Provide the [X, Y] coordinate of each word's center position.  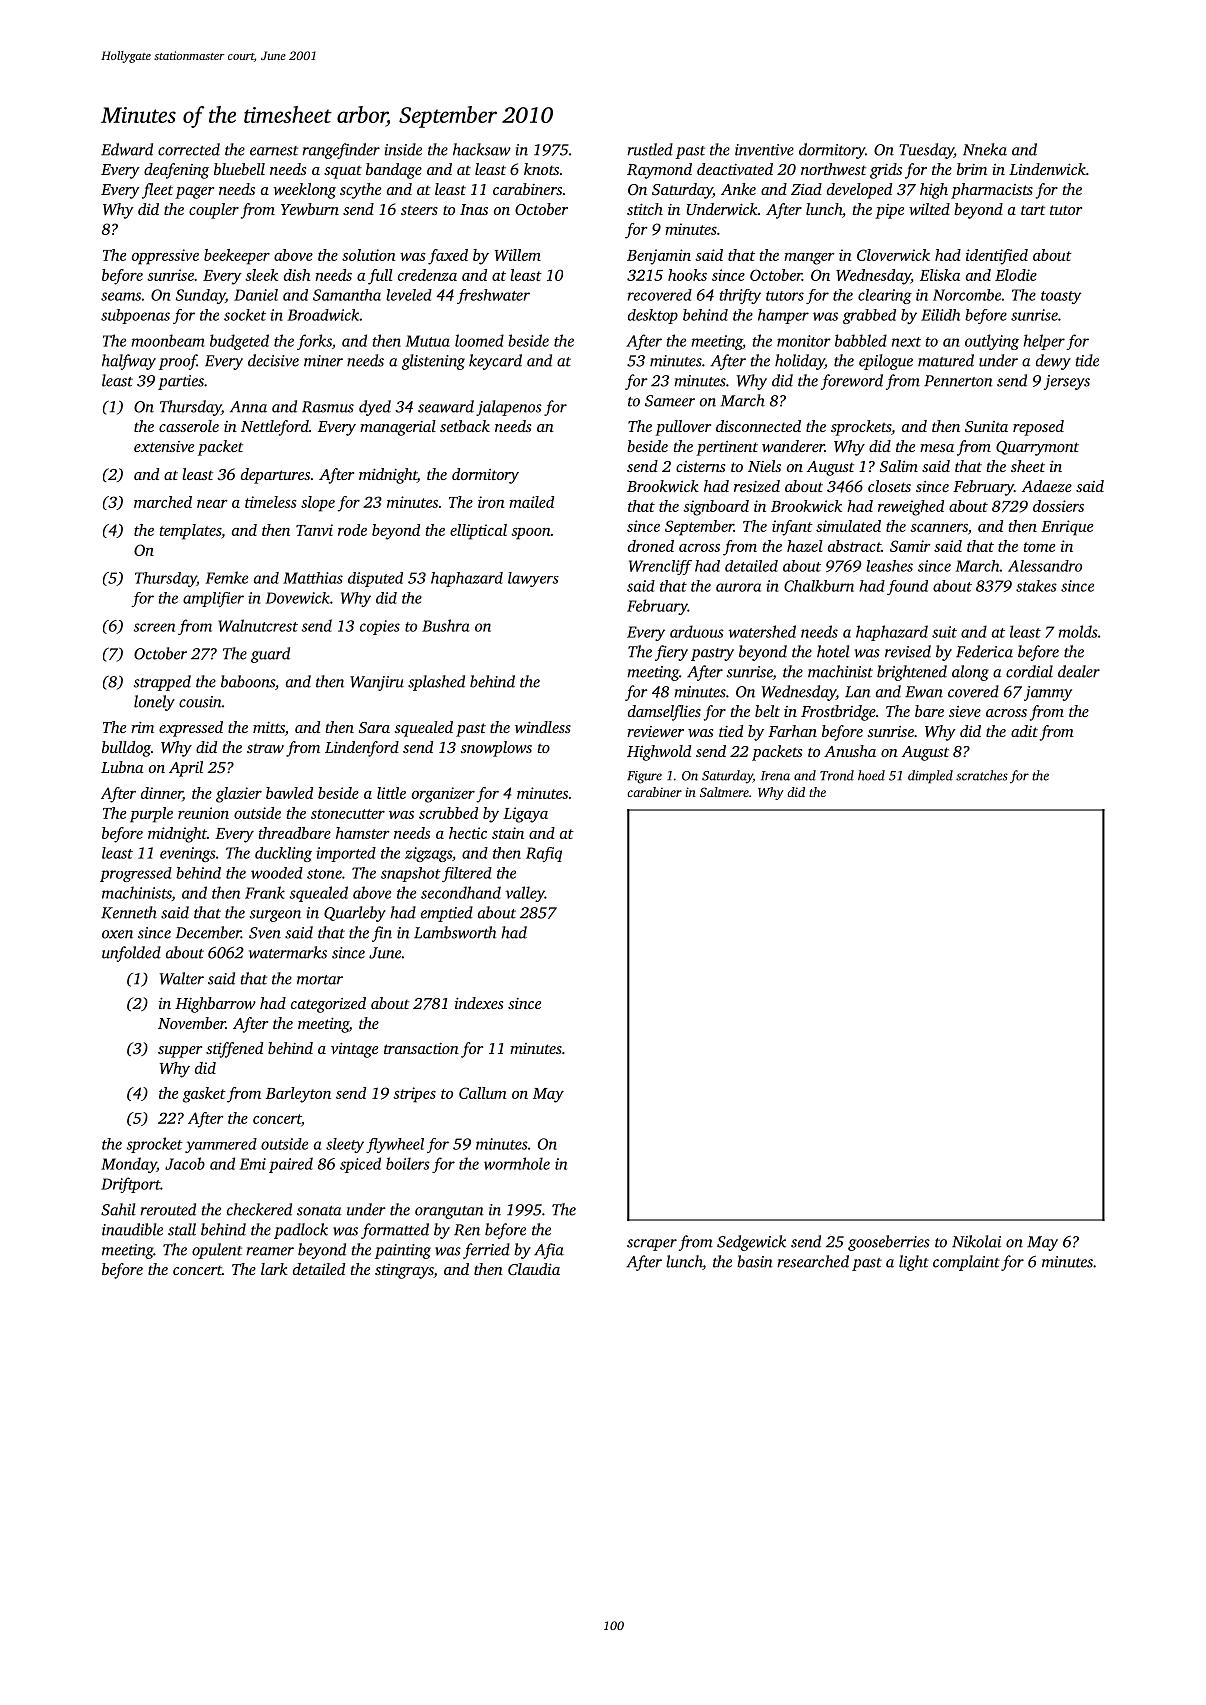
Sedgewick [751, 1243]
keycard [495, 362]
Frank [265, 892]
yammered [221, 1145]
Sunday [200, 296]
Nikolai [976, 1241]
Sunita [986, 426]
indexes [479, 1003]
